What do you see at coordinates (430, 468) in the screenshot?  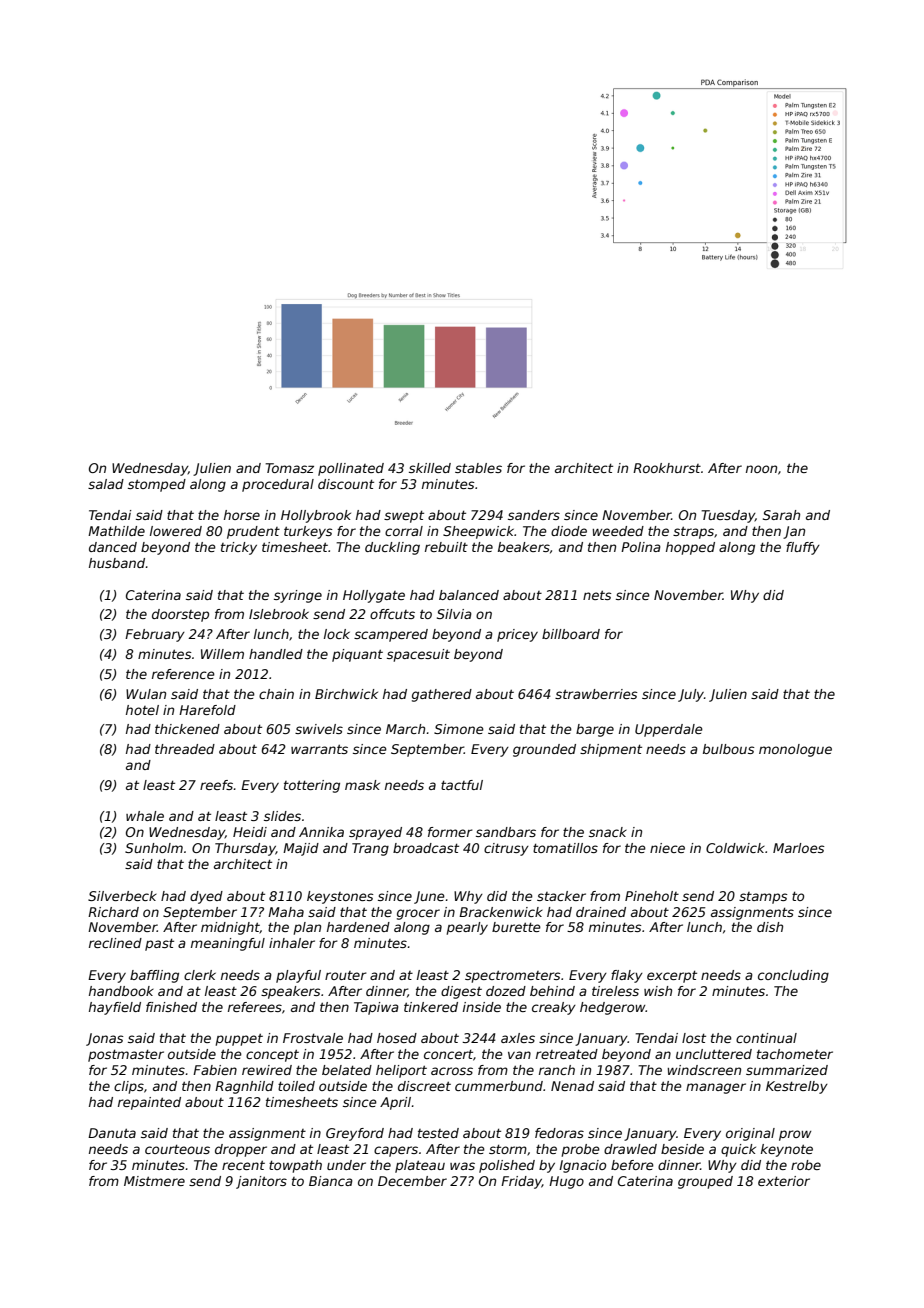 I see `skilled` at bounding box center [430, 468].
